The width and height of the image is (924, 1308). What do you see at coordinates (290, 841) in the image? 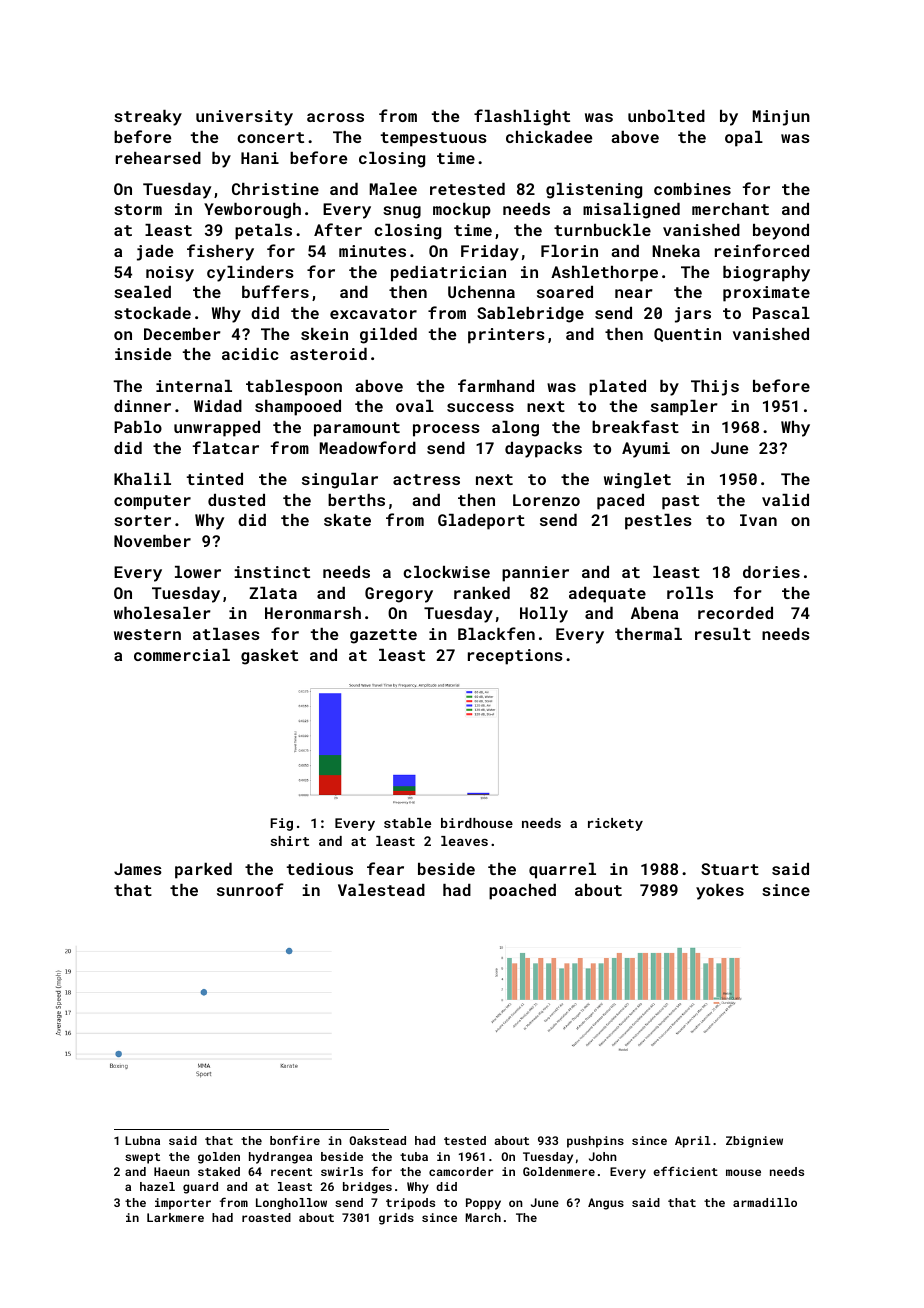
I see `shirt` at bounding box center [290, 841].
